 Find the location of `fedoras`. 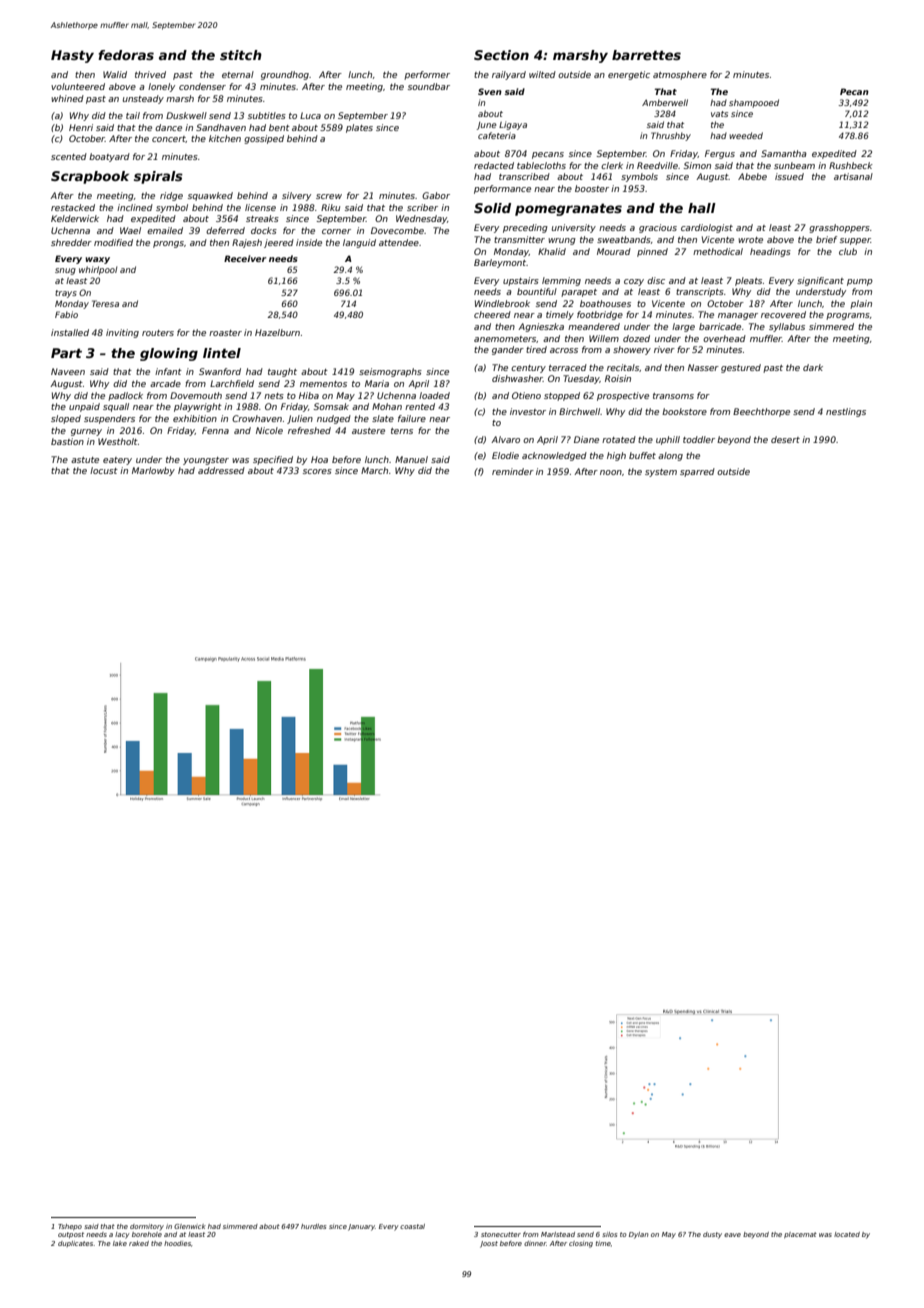

fedoras is located at coordinates (126, 55).
